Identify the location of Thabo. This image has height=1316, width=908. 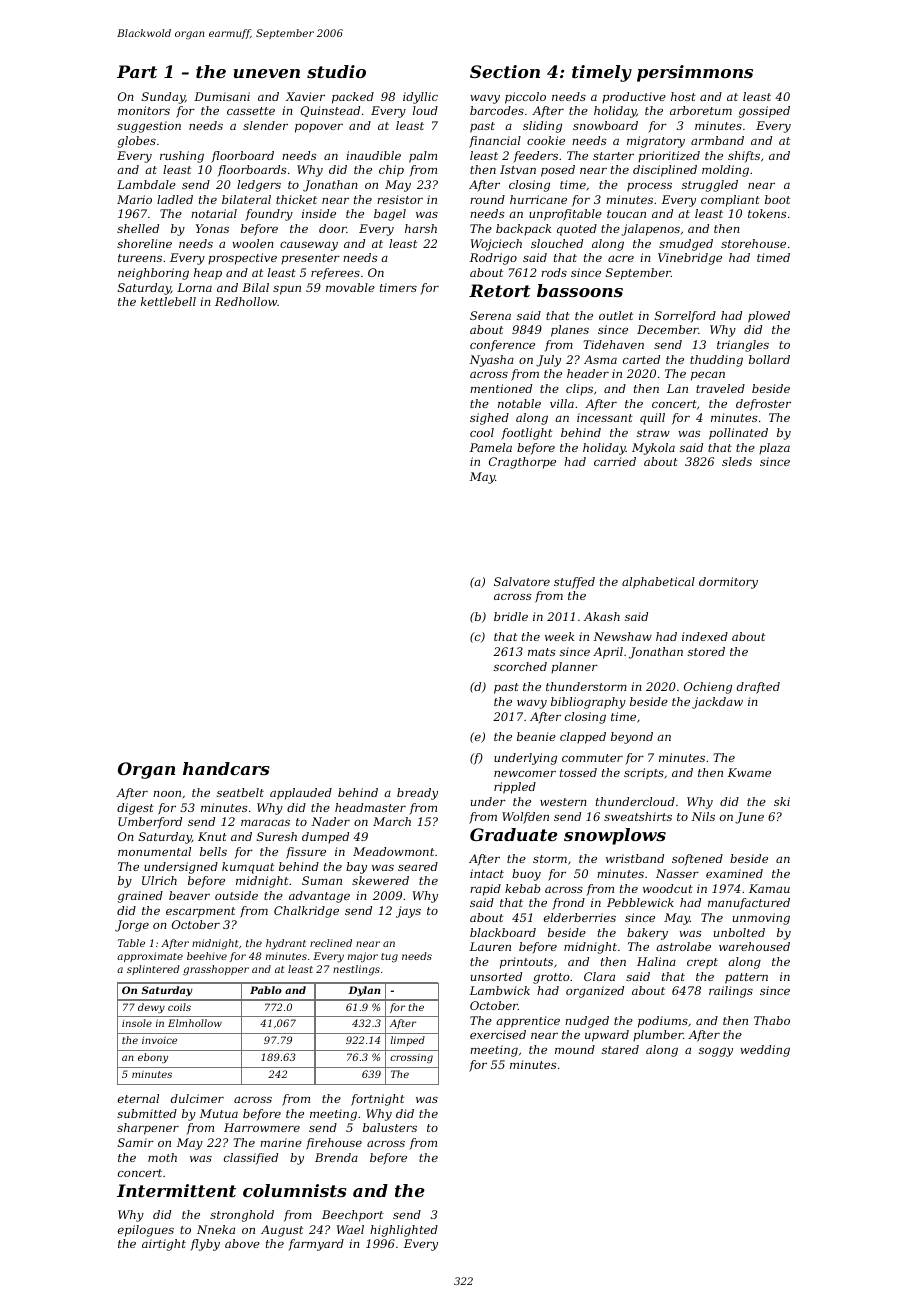
(772, 1020).
